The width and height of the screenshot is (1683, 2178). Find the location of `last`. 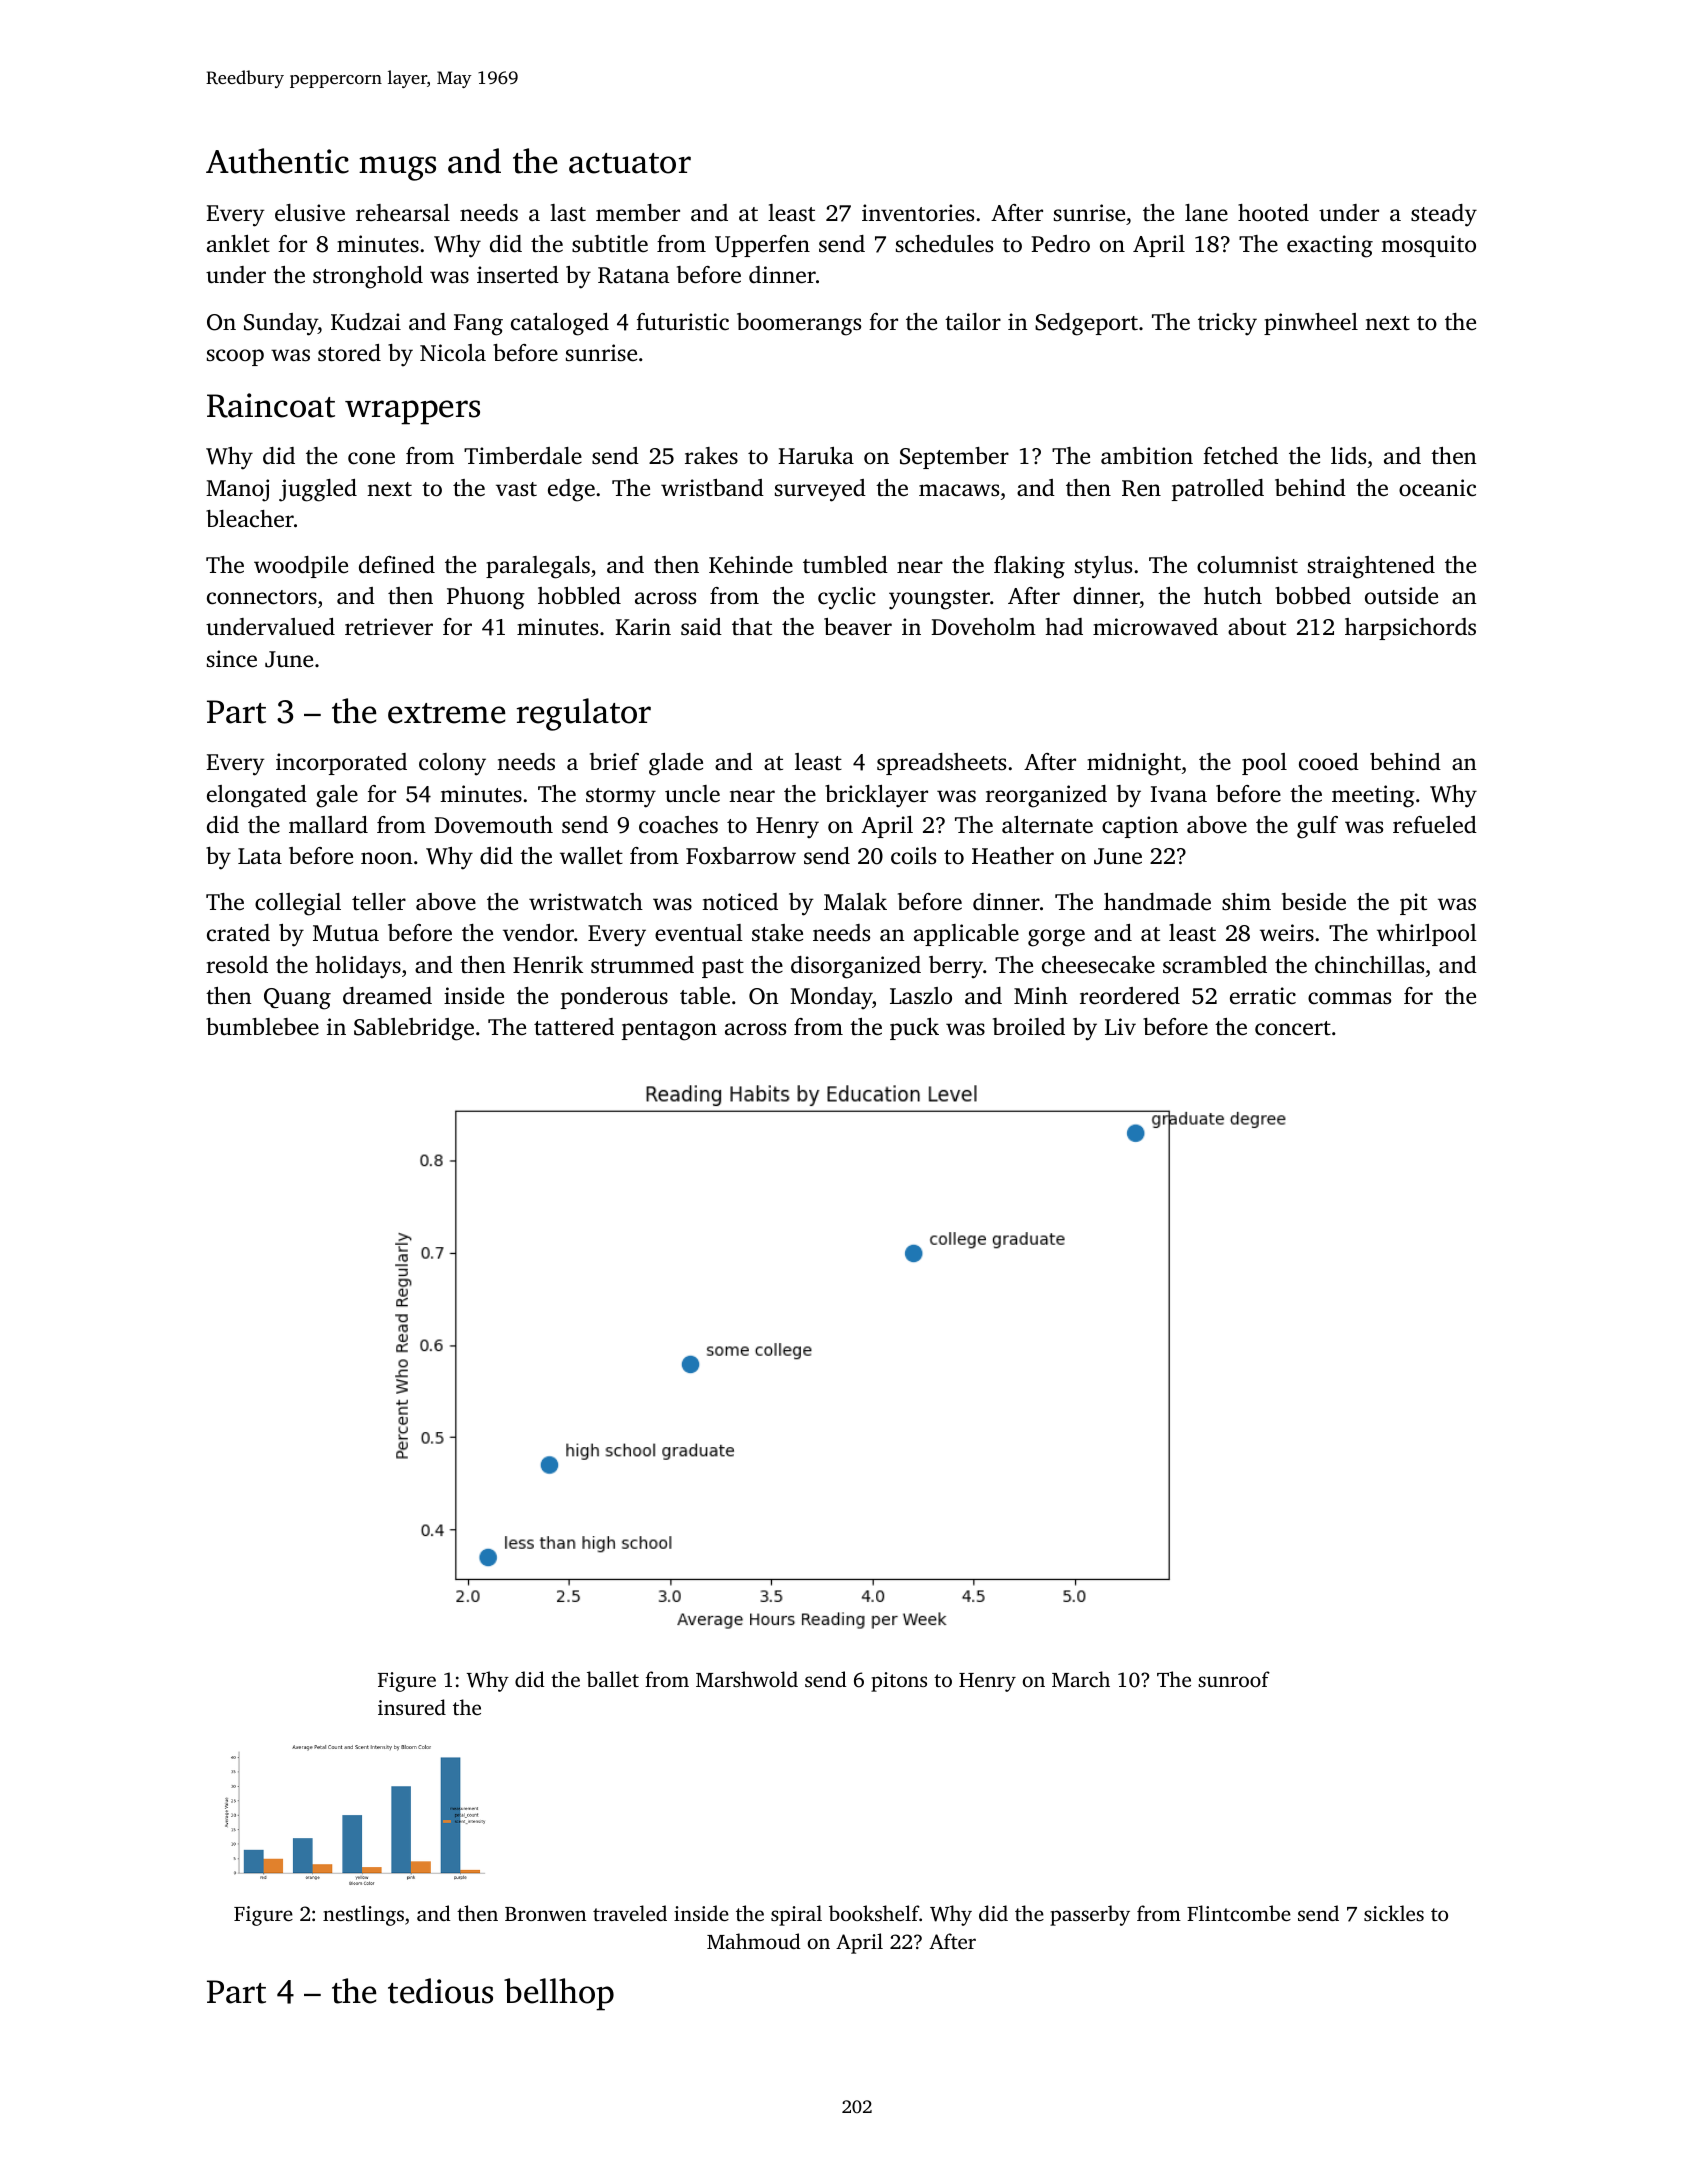

last is located at coordinates (568, 212).
